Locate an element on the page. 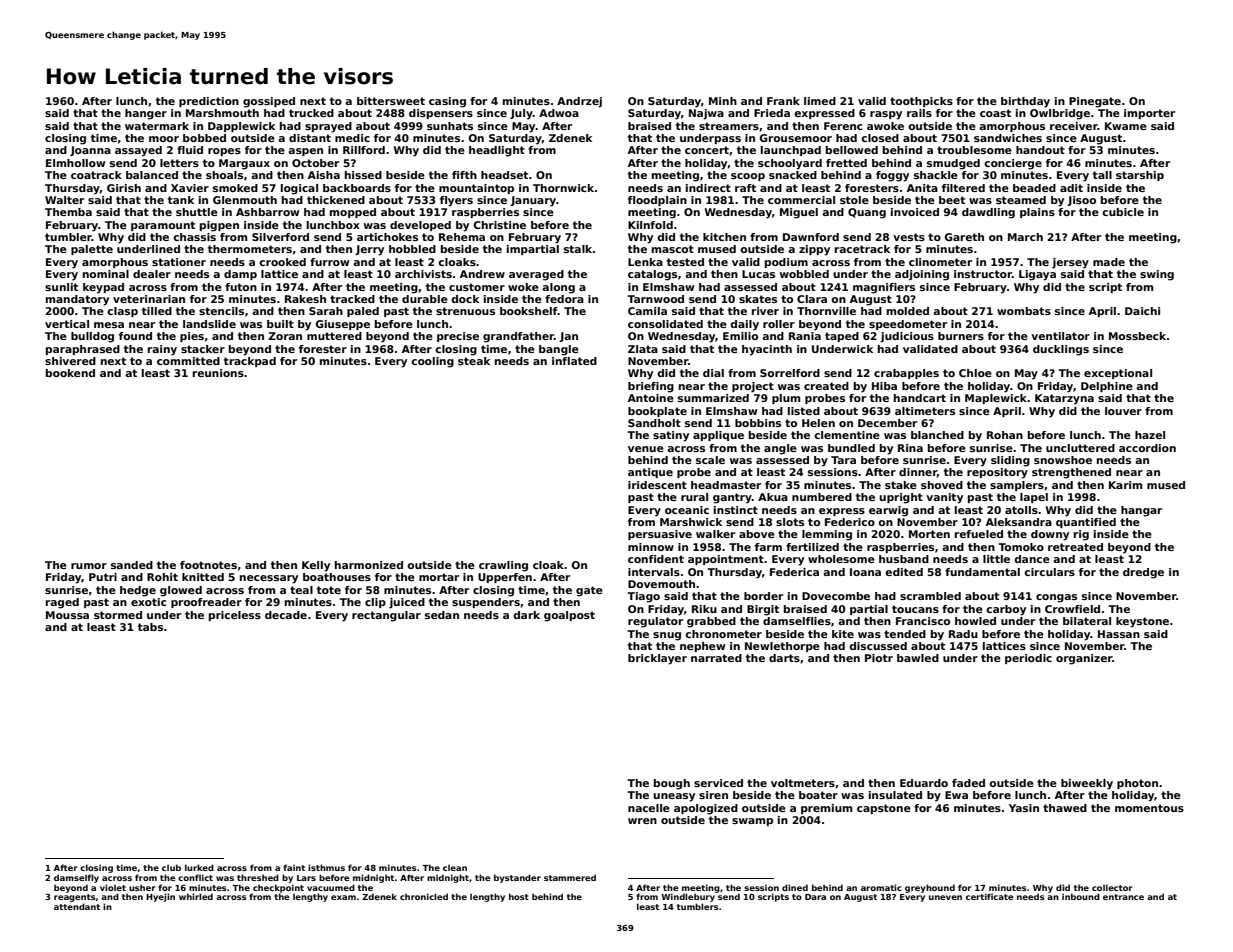  reunions is located at coordinates (218, 373).
